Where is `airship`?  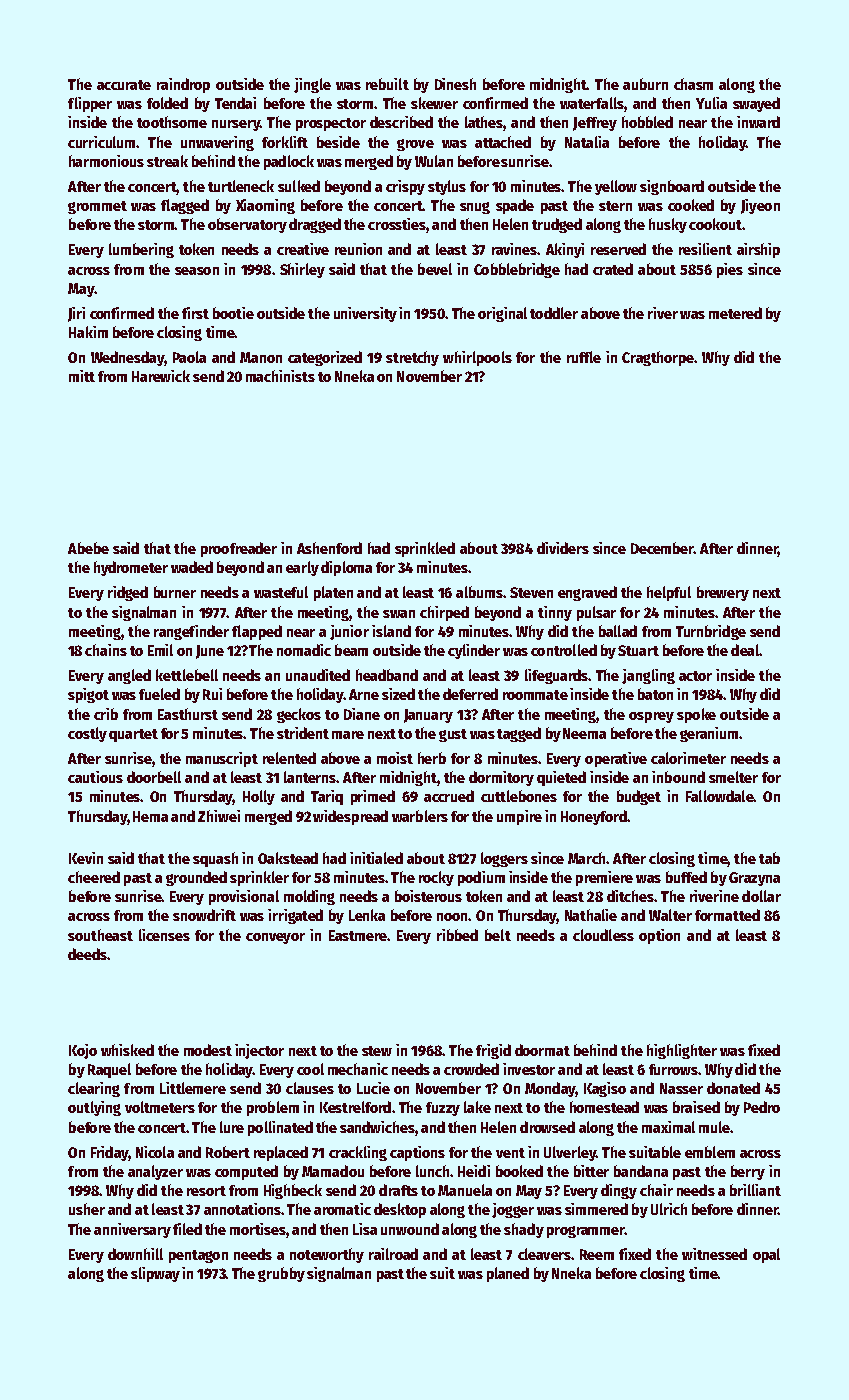
airship is located at coordinates (758, 250).
